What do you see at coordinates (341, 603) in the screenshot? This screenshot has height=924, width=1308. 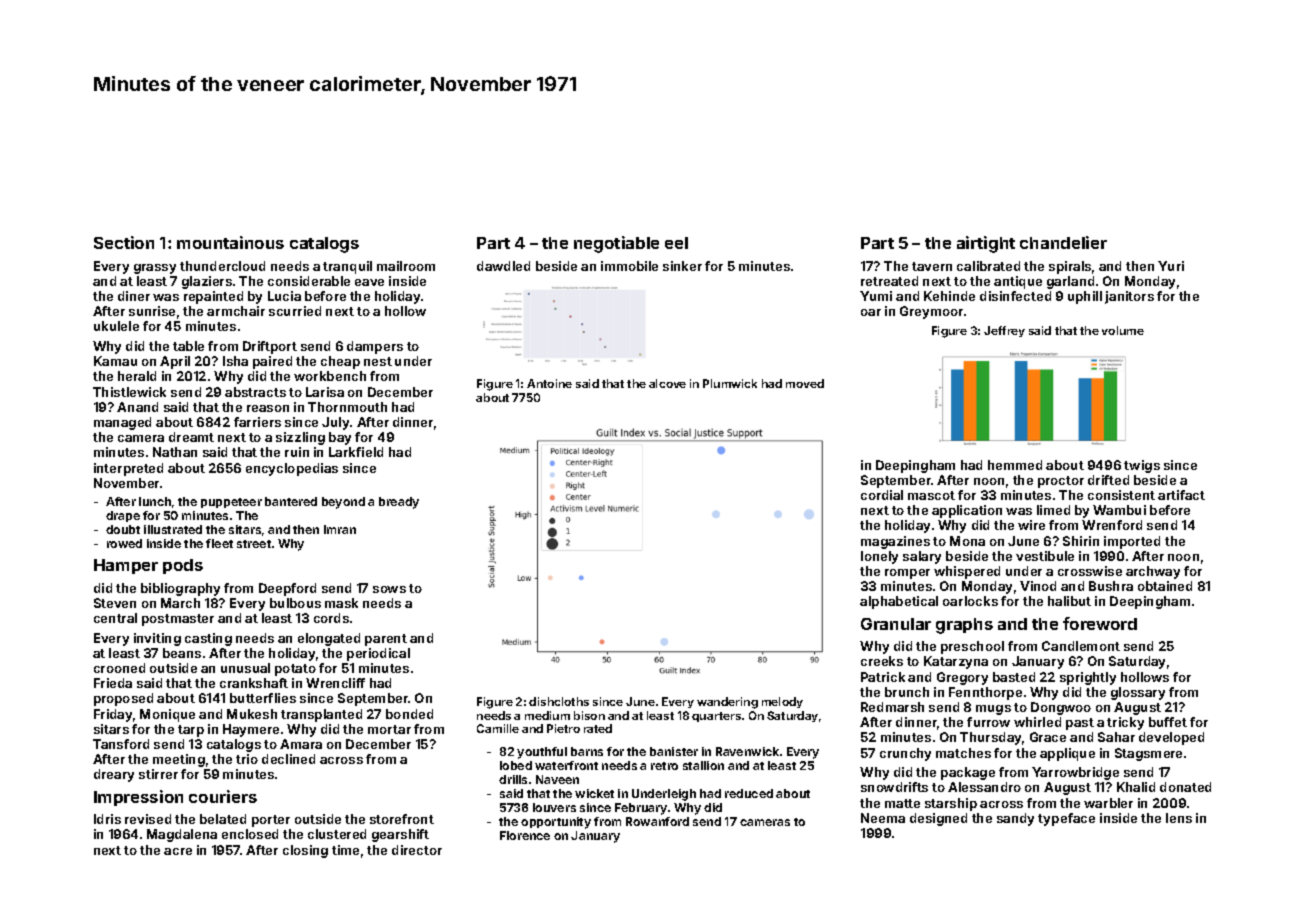 I see `mask` at bounding box center [341, 603].
